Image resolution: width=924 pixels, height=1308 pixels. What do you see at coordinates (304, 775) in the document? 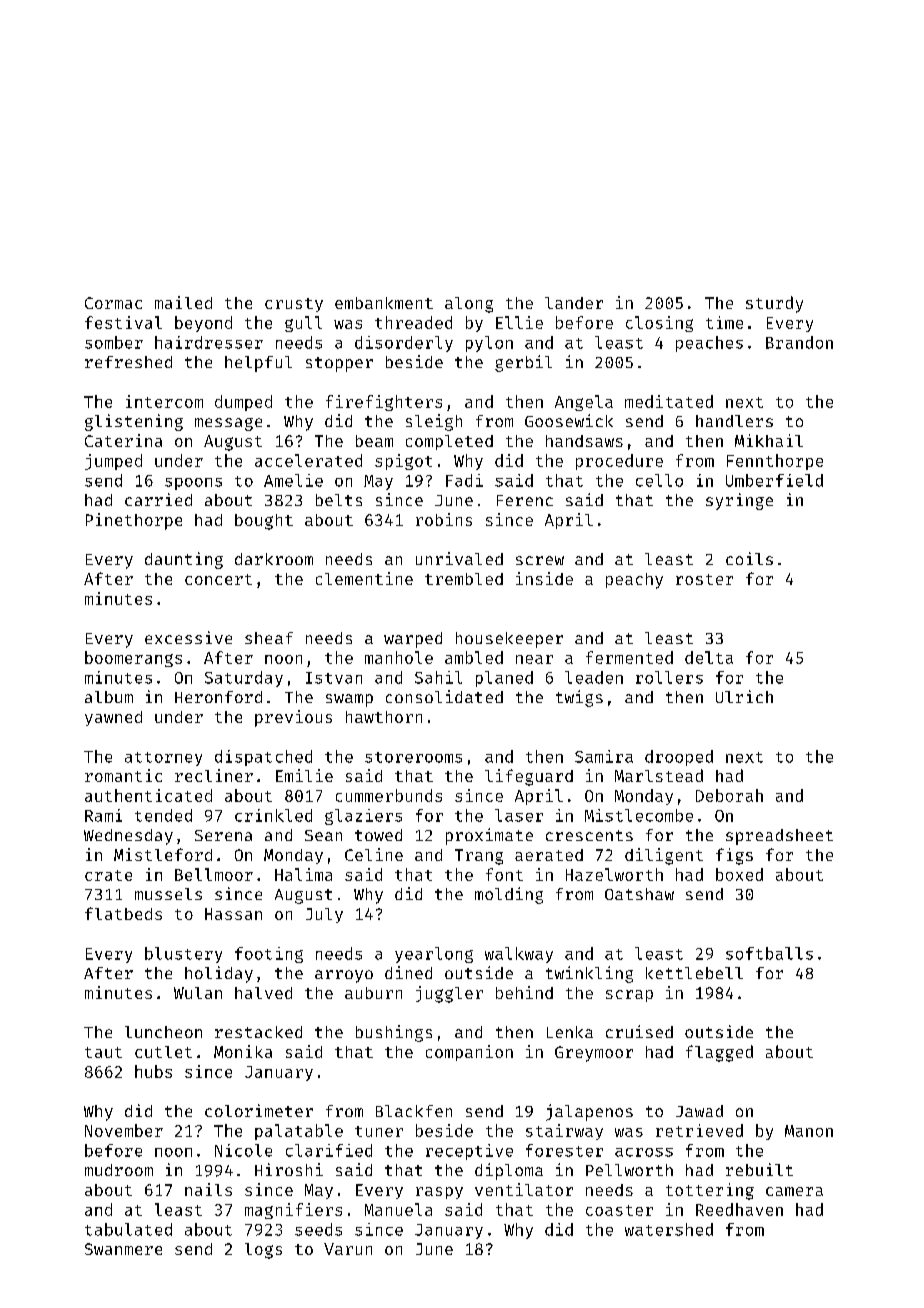
I see `Emilie` at bounding box center [304, 775].
